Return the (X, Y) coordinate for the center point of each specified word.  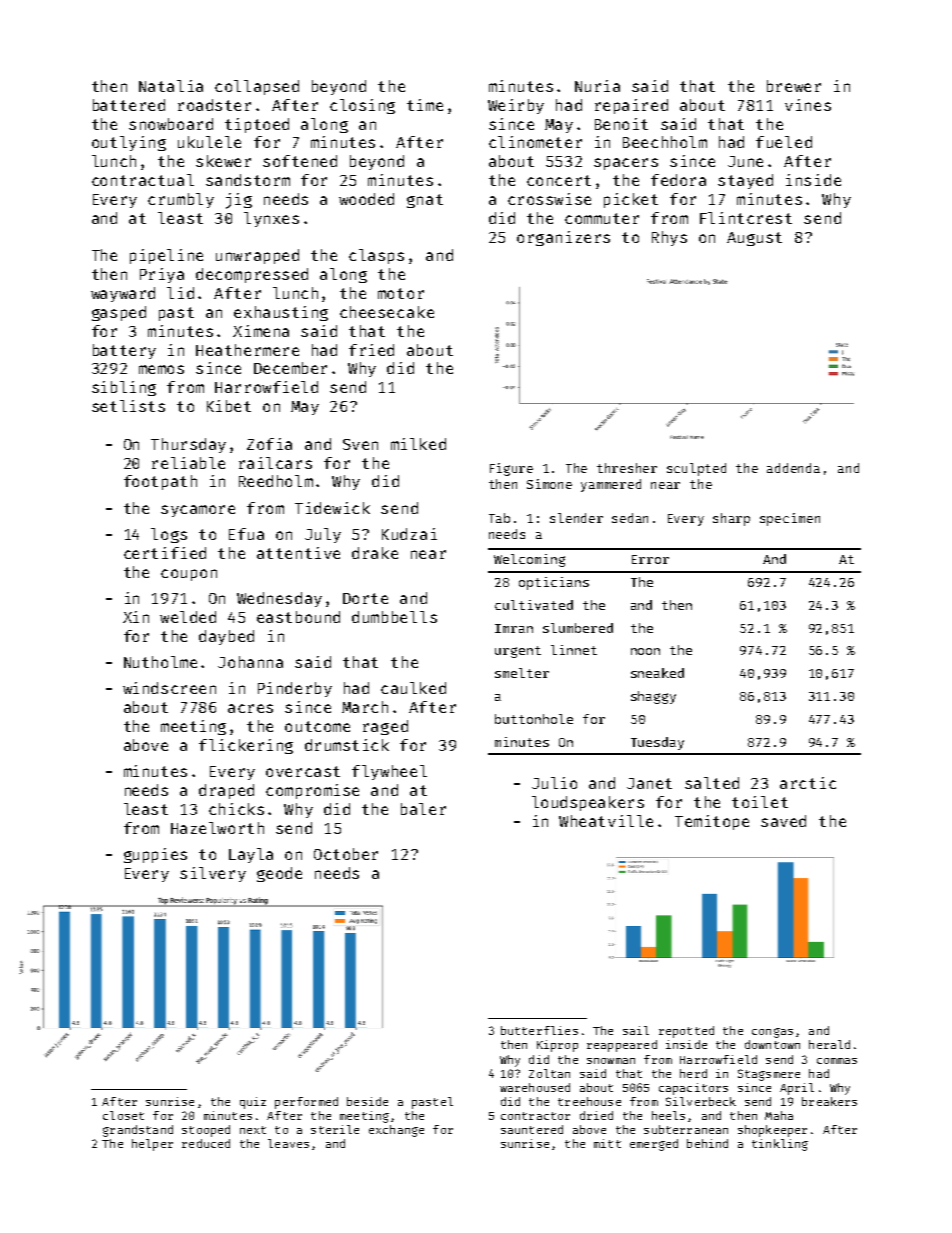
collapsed (257, 87)
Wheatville (606, 821)
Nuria (597, 86)
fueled (784, 142)
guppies (155, 855)
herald (829, 1044)
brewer (794, 86)
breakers (829, 1101)
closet (123, 1115)
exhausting (281, 313)
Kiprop (557, 1046)
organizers (563, 238)
